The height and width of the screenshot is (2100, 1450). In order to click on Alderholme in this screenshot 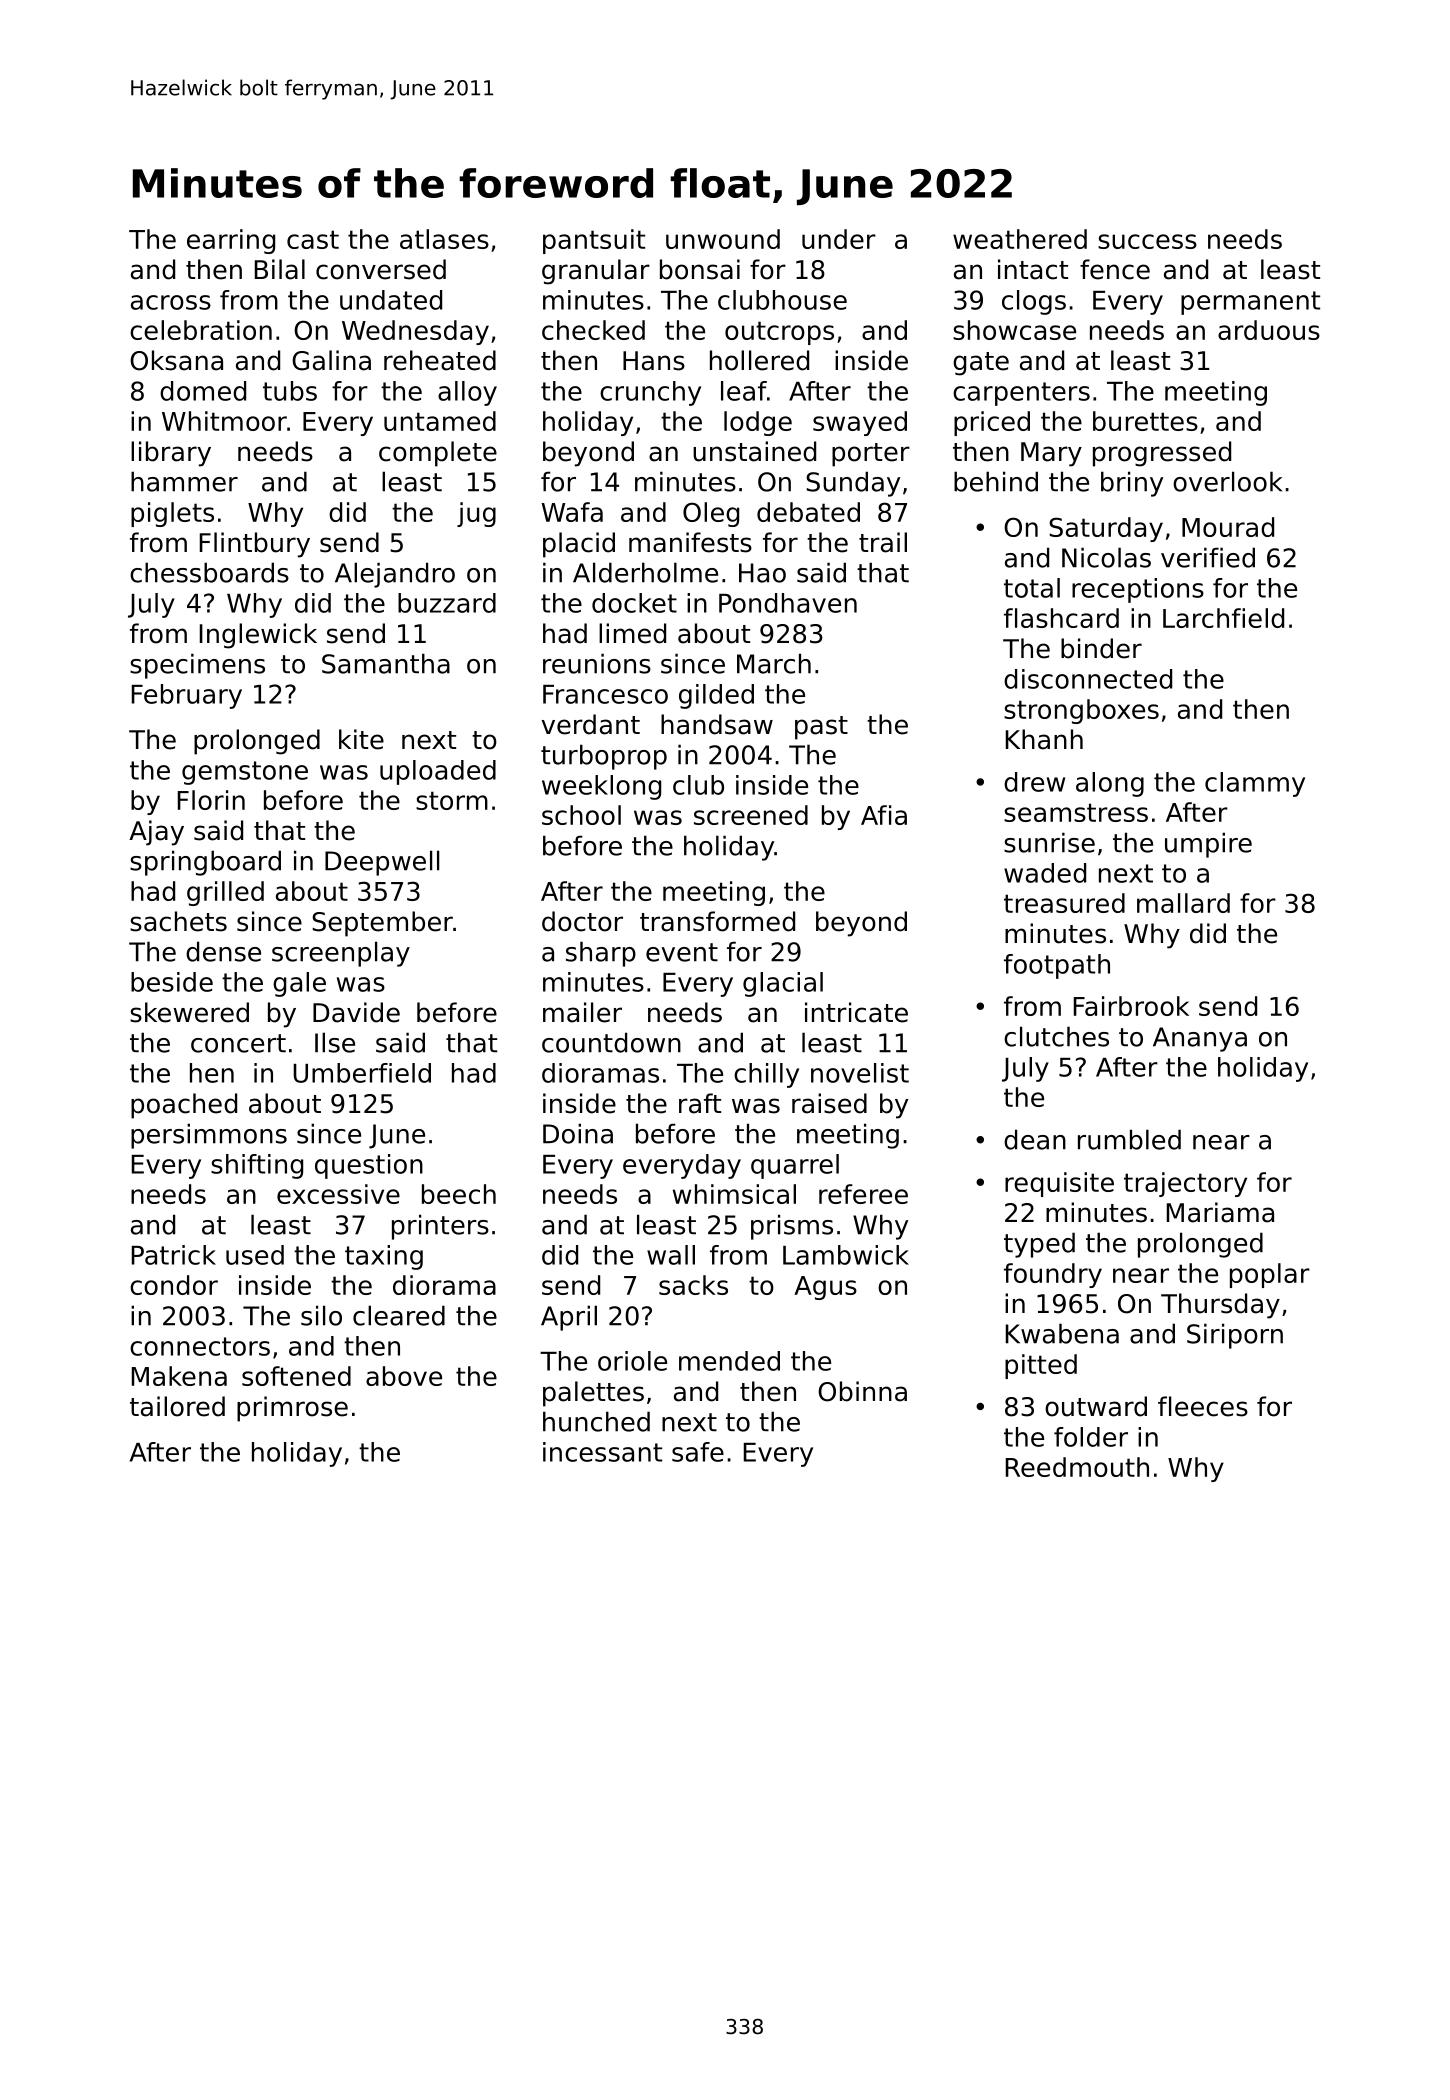, I will do `click(645, 572)`.
